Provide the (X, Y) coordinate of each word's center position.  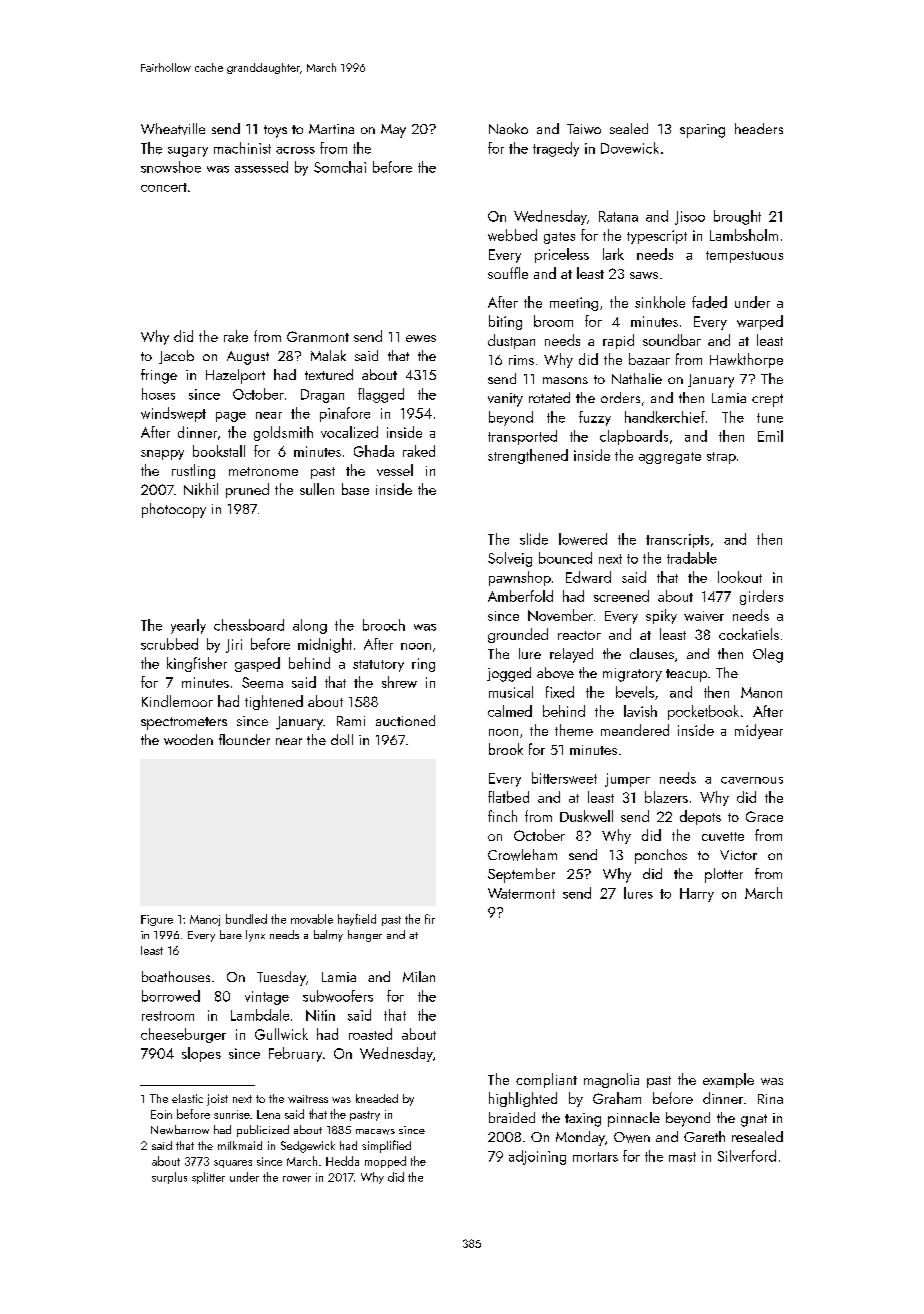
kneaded (377, 1098)
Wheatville (173, 129)
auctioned (405, 720)
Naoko (508, 128)
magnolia (611, 1080)
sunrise (232, 1114)
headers (759, 128)
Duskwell (586, 816)
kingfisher (197, 664)
